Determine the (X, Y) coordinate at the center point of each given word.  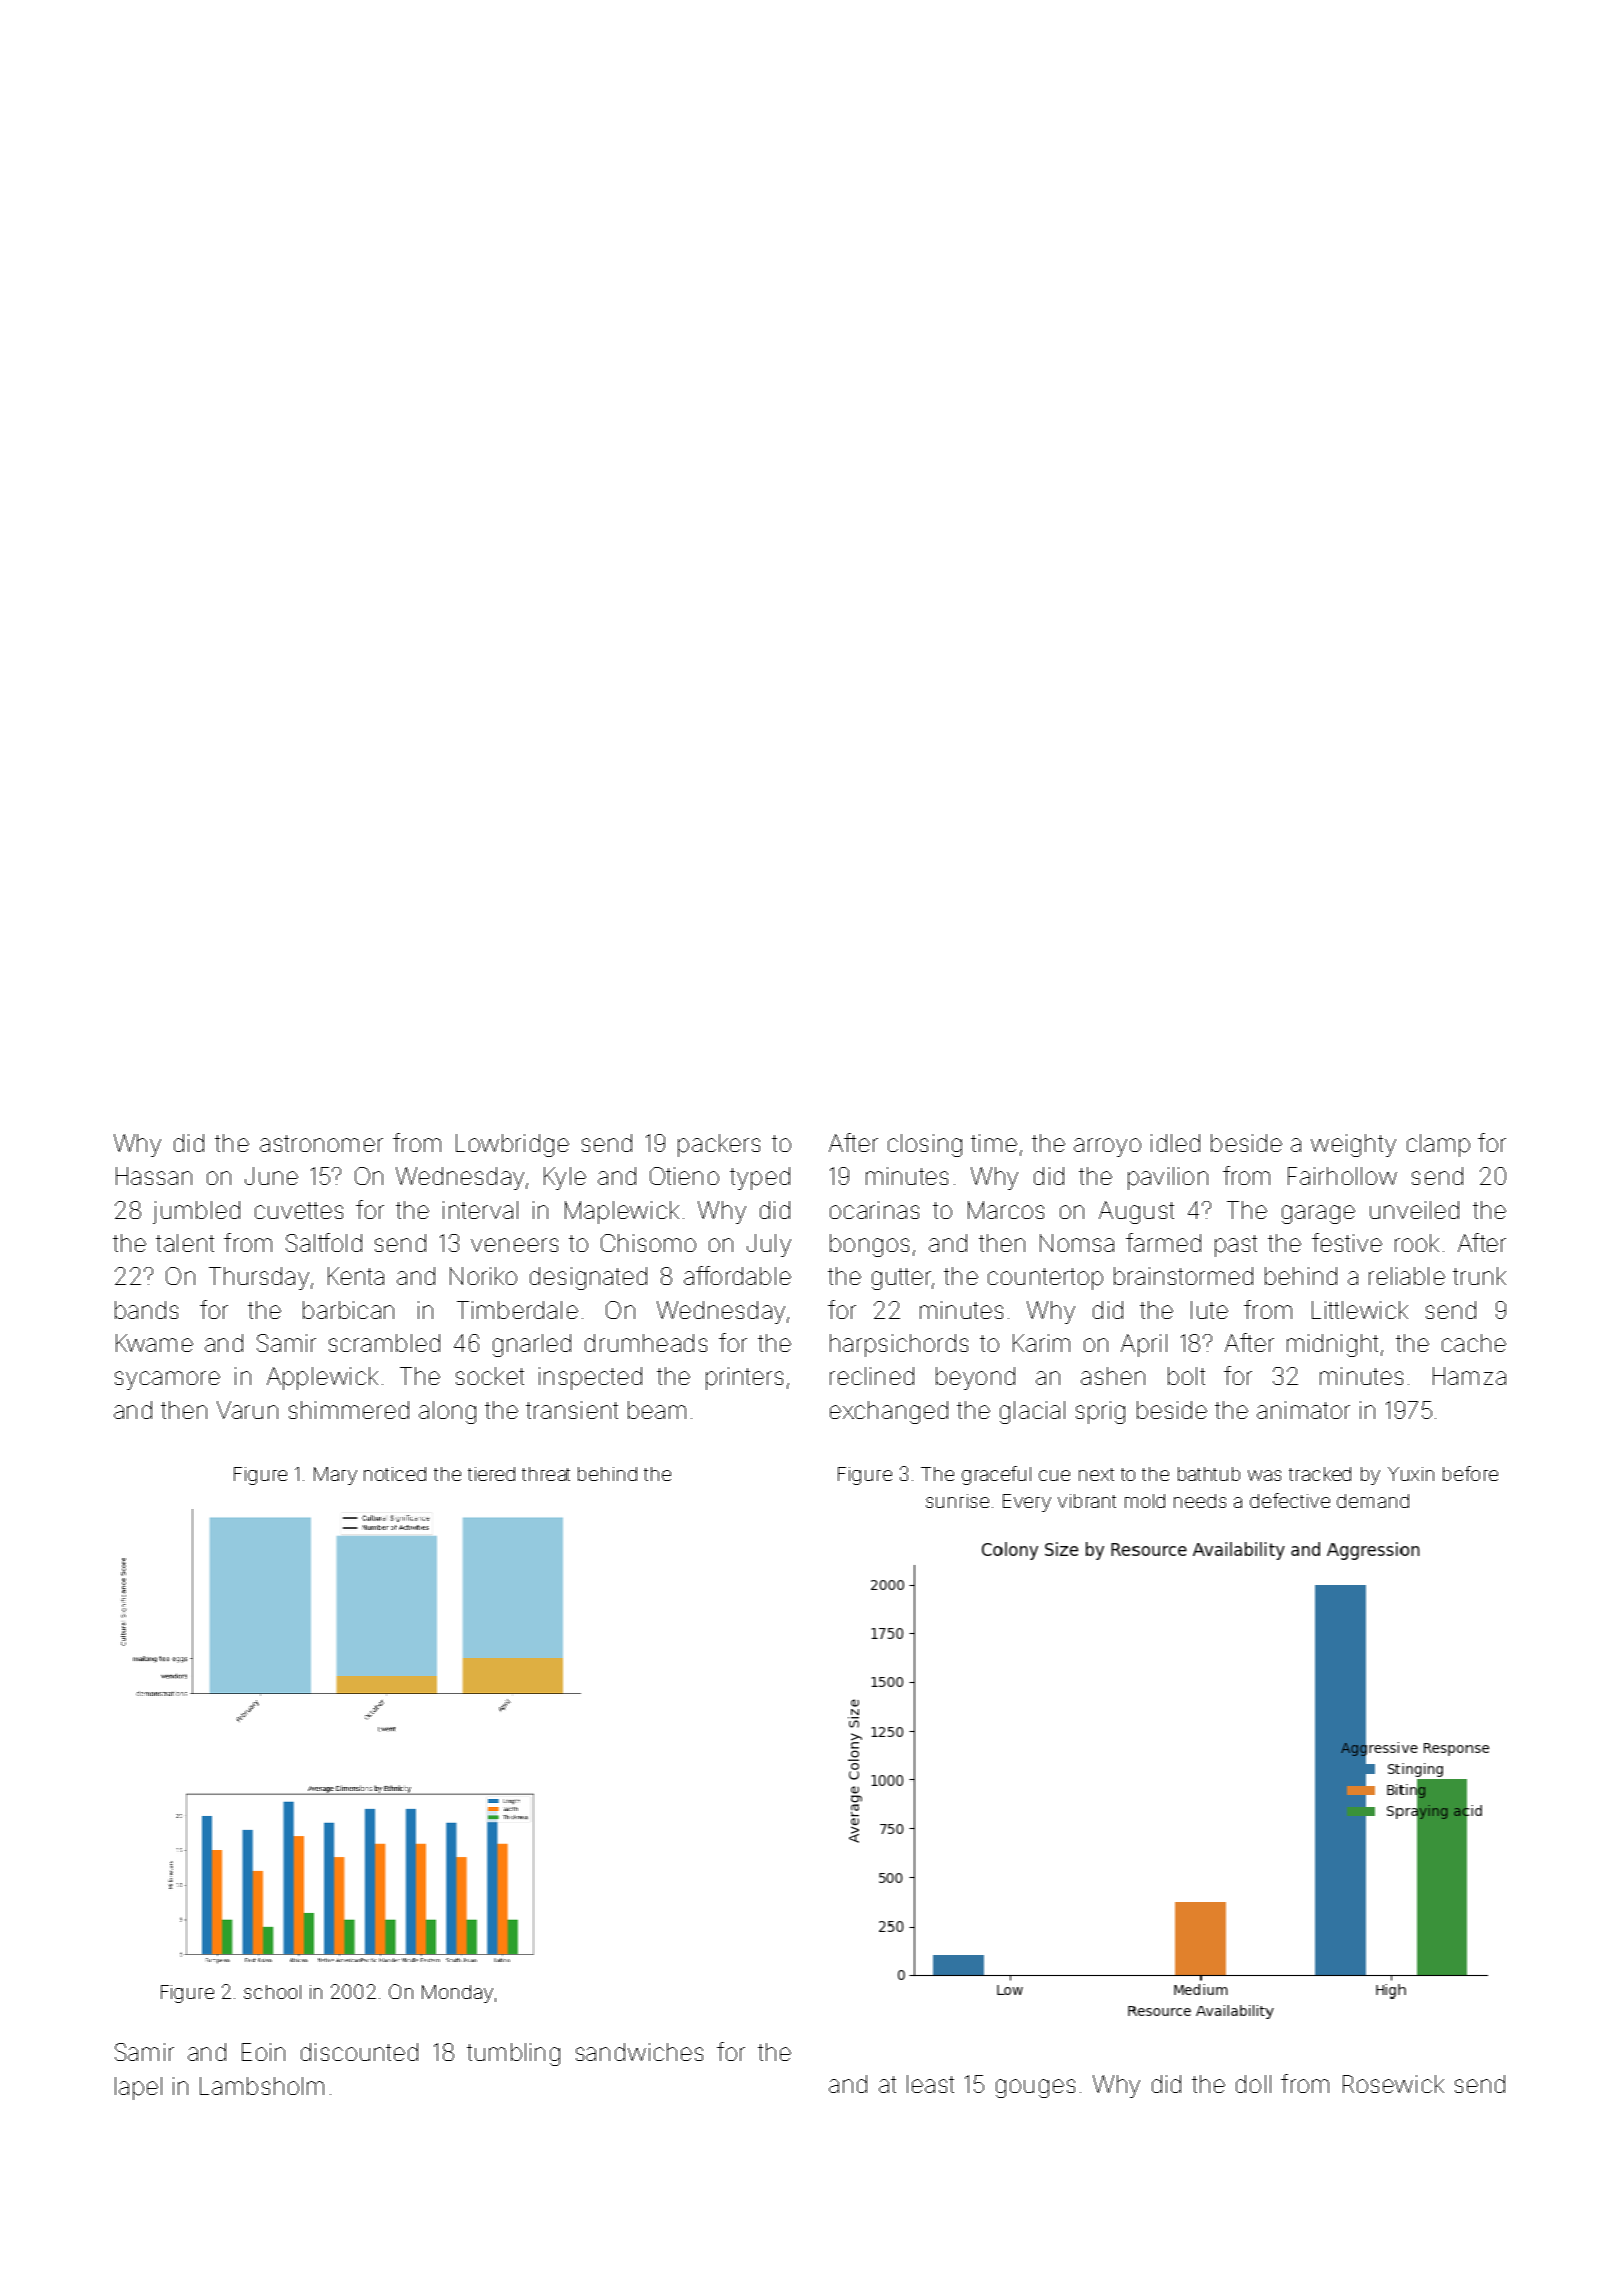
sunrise (957, 1501)
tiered (491, 1474)
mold (1145, 1501)
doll (1253, 2084)
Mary (335, 1476)
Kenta (356, 1276)
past (1236, 1246)
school (272, 1992)
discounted (359, 2052)
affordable (737, 1275)
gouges (1035, 2088)
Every (1027, 1503)
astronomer (321, 1143)
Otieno (684, 1176)
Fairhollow (1342, 1176)
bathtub (1209, 1474)
